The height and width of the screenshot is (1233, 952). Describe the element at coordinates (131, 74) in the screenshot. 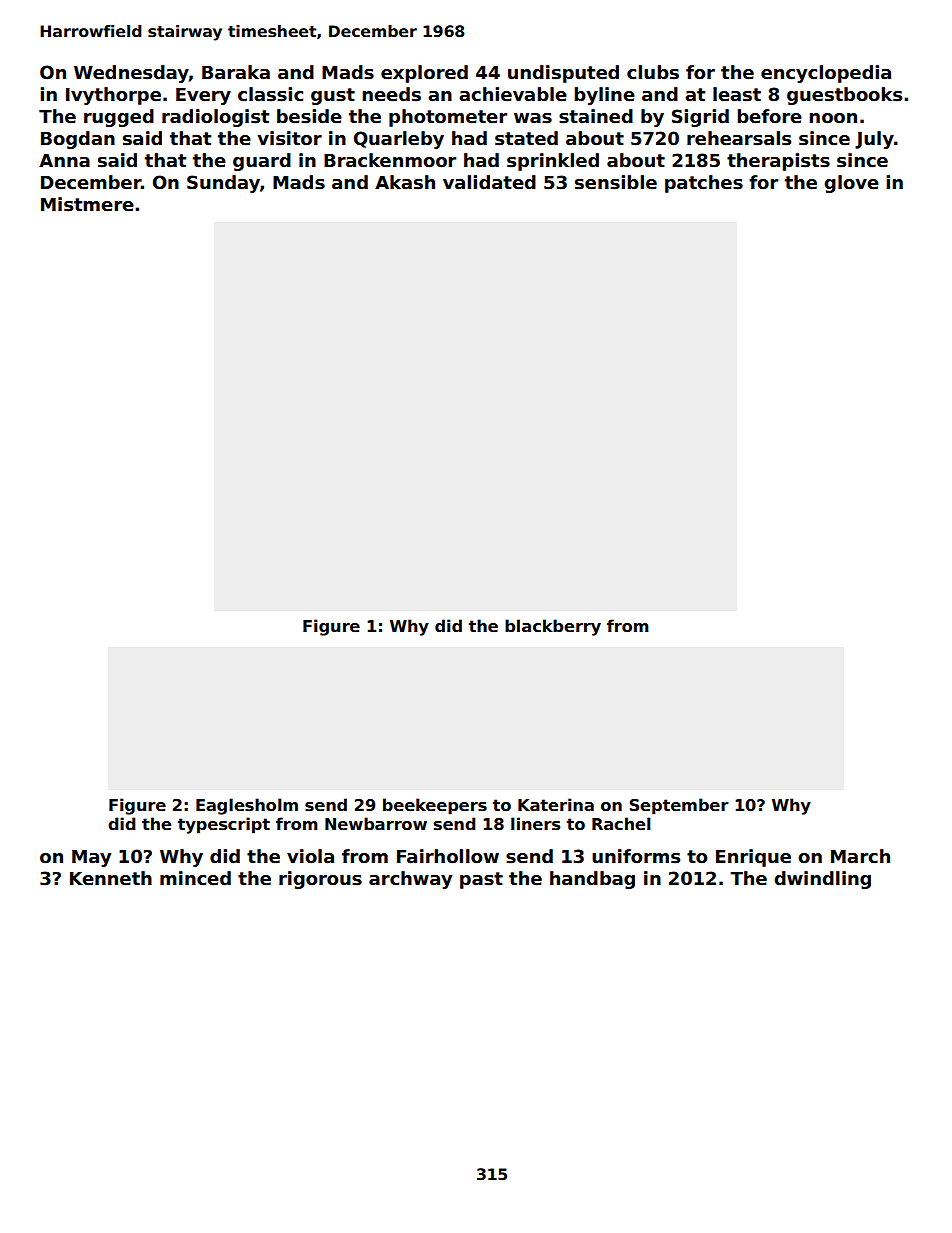

I see `Wednesday` at that location.
